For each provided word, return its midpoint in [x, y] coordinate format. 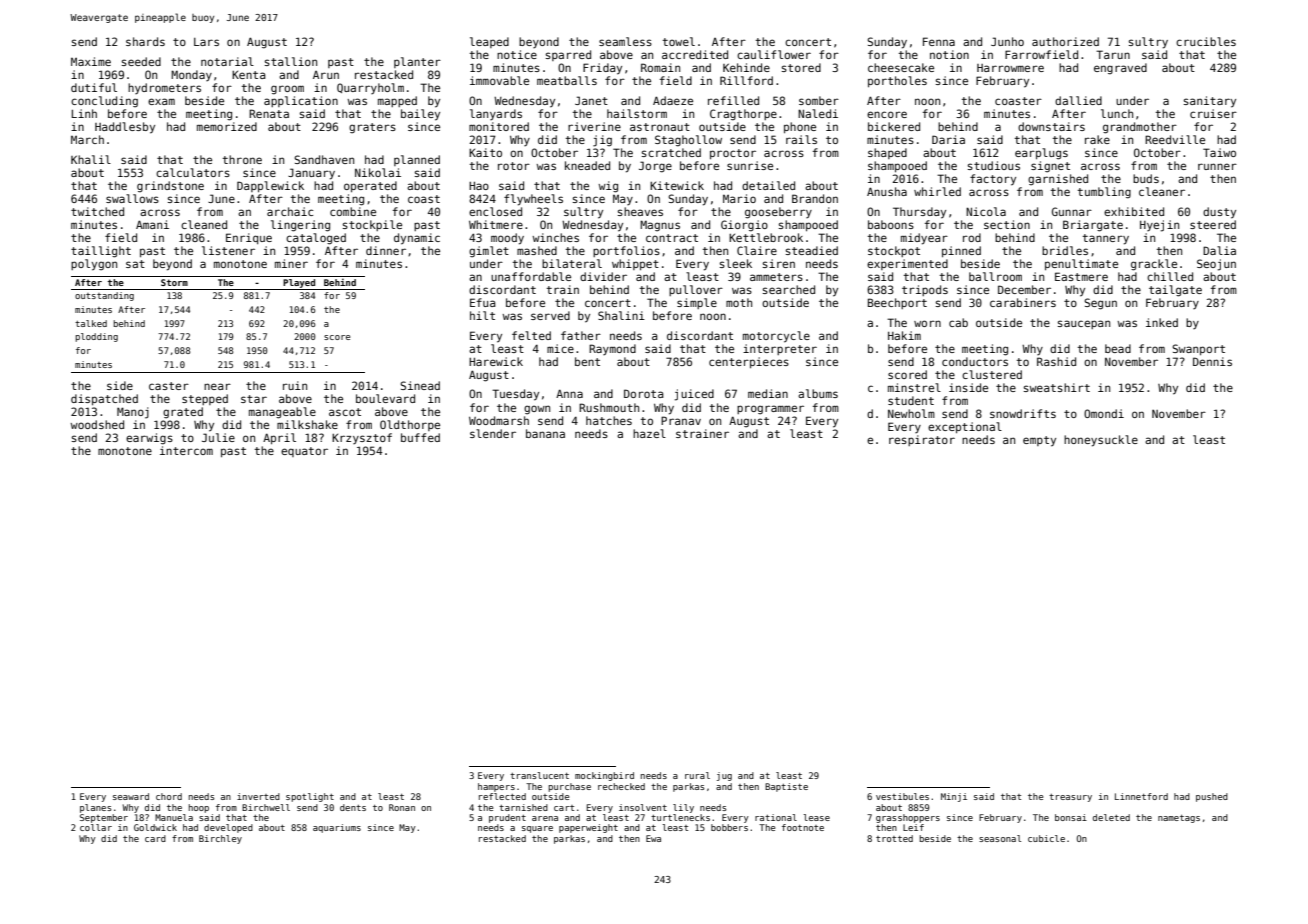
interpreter [780, 349]
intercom [186, 450]
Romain [660, 67]
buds [1146, 178]
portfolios [626, 251]
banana [545, 433]
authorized [1065, 41]
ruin [295, 385]
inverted [258, 796]
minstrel [914, 387]
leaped [489, 42]
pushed [1212, 797]
